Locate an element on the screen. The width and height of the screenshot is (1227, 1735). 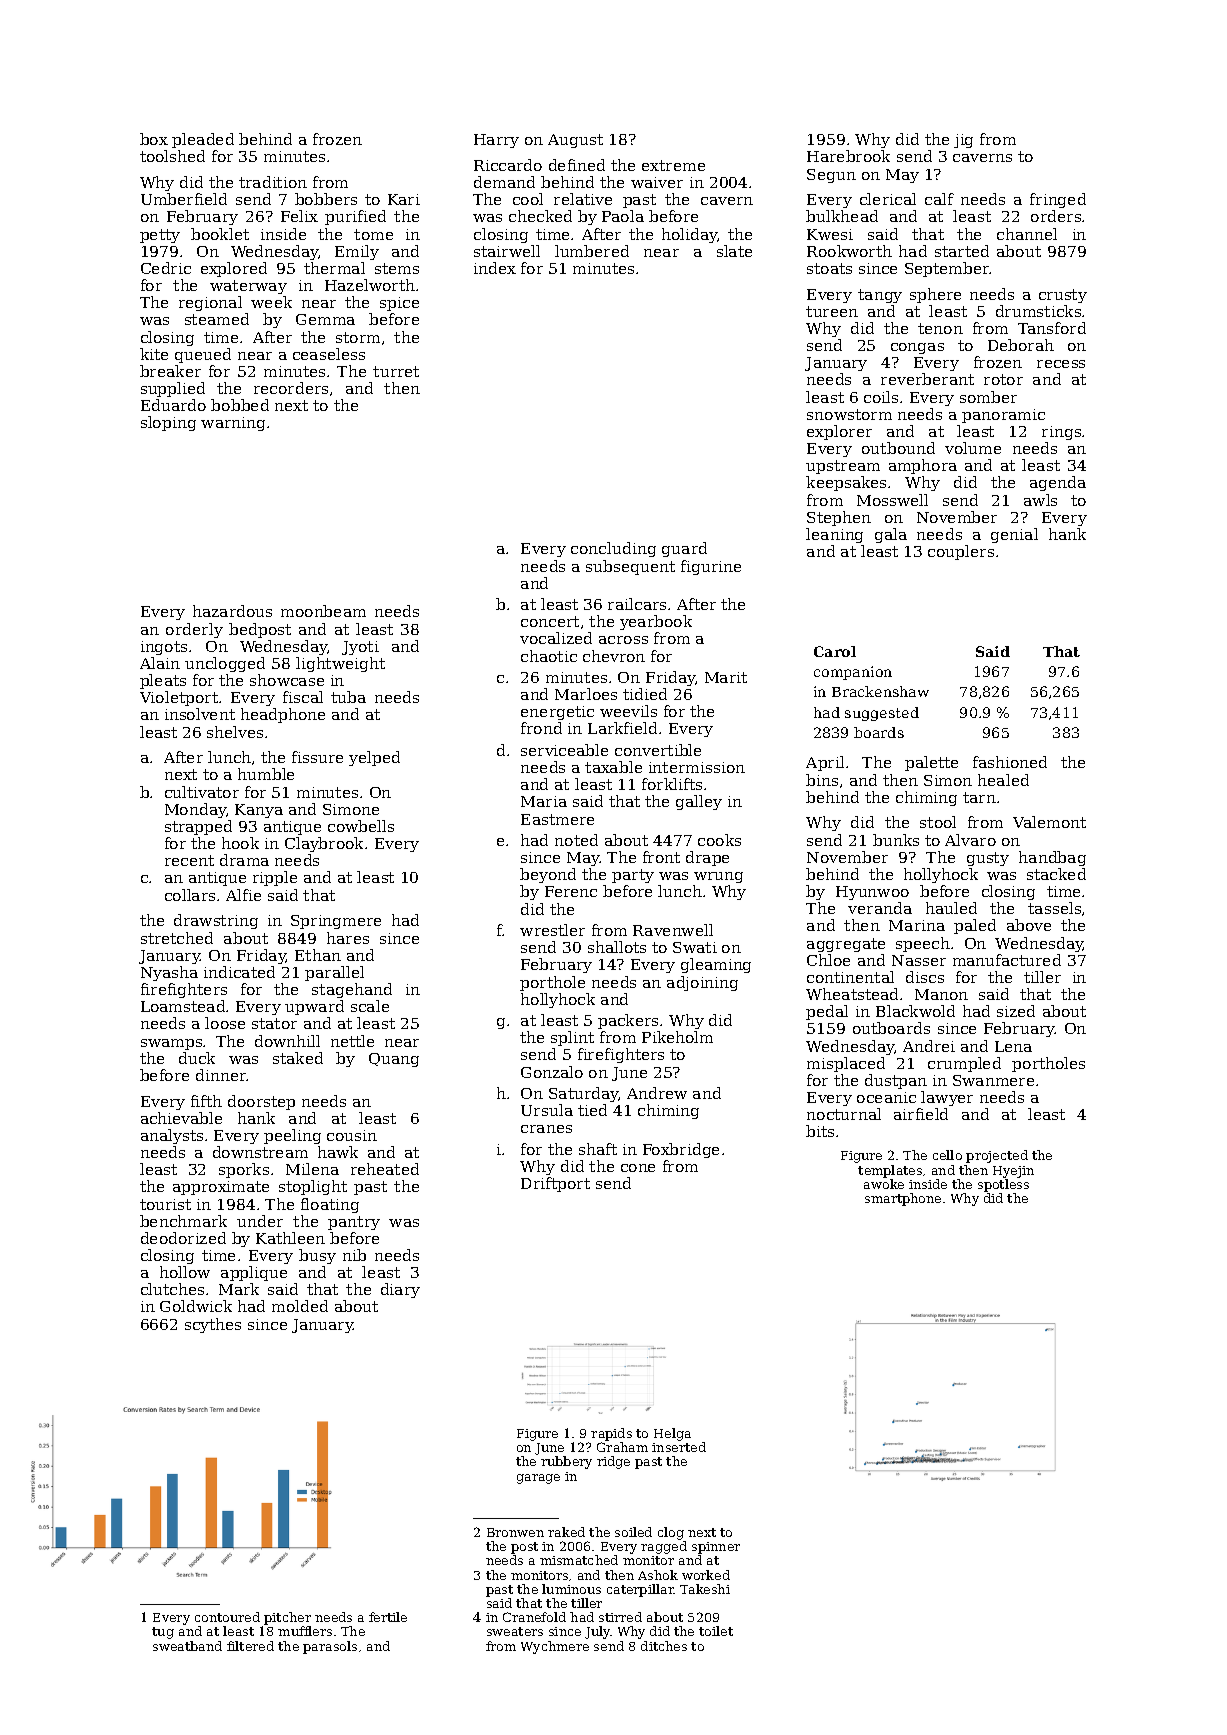
box is located at coordinates (154, 139).
